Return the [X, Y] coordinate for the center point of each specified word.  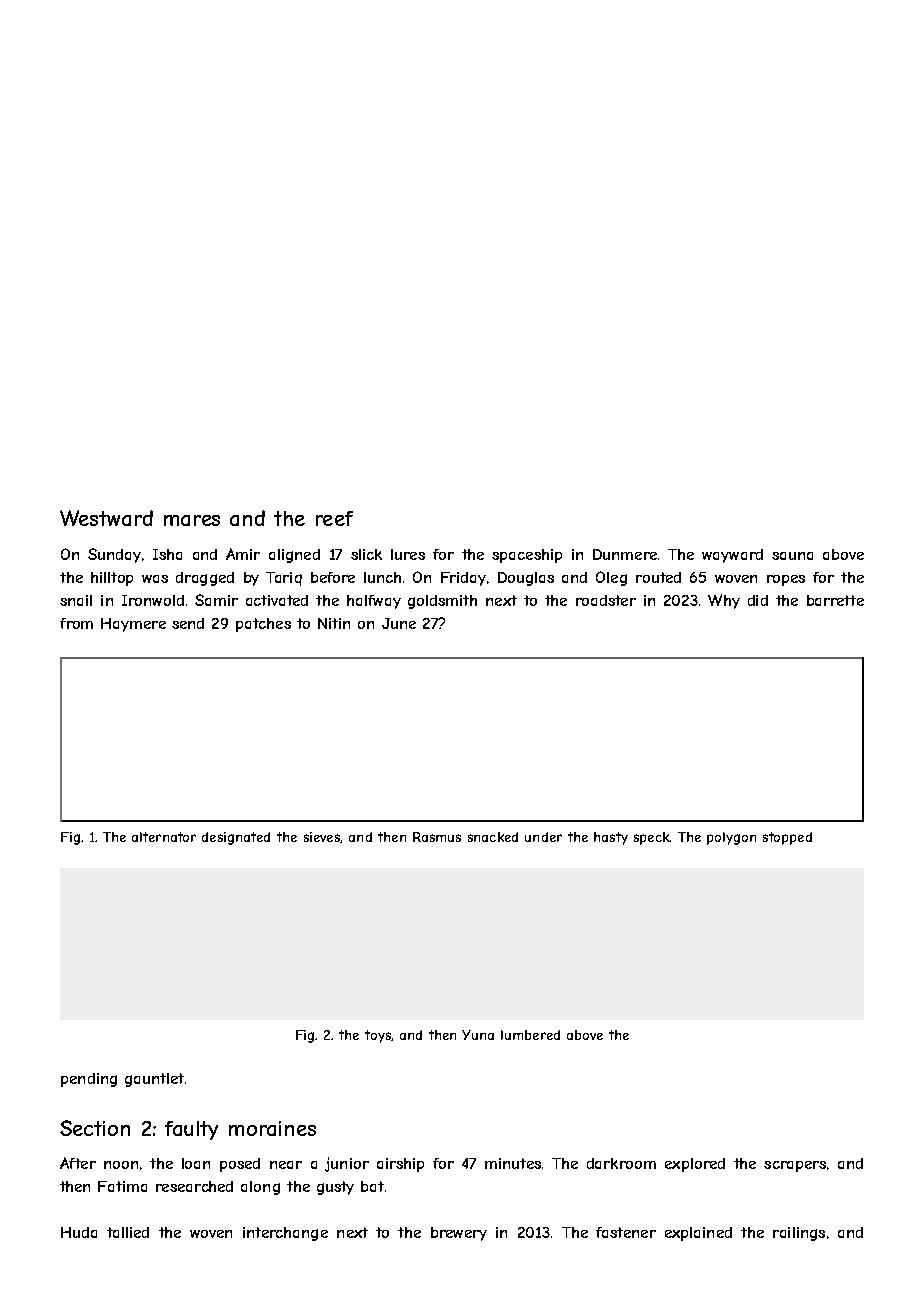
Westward [106, 518]
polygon [731, 838]
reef [334, 518]
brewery [459, 1234]
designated [236, 838]
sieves [322, 837]
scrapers [795, 1166]
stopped [787, 838]
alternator [164, 837]
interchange [285, 1234]
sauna [792, 556]
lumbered [530, 1035]
